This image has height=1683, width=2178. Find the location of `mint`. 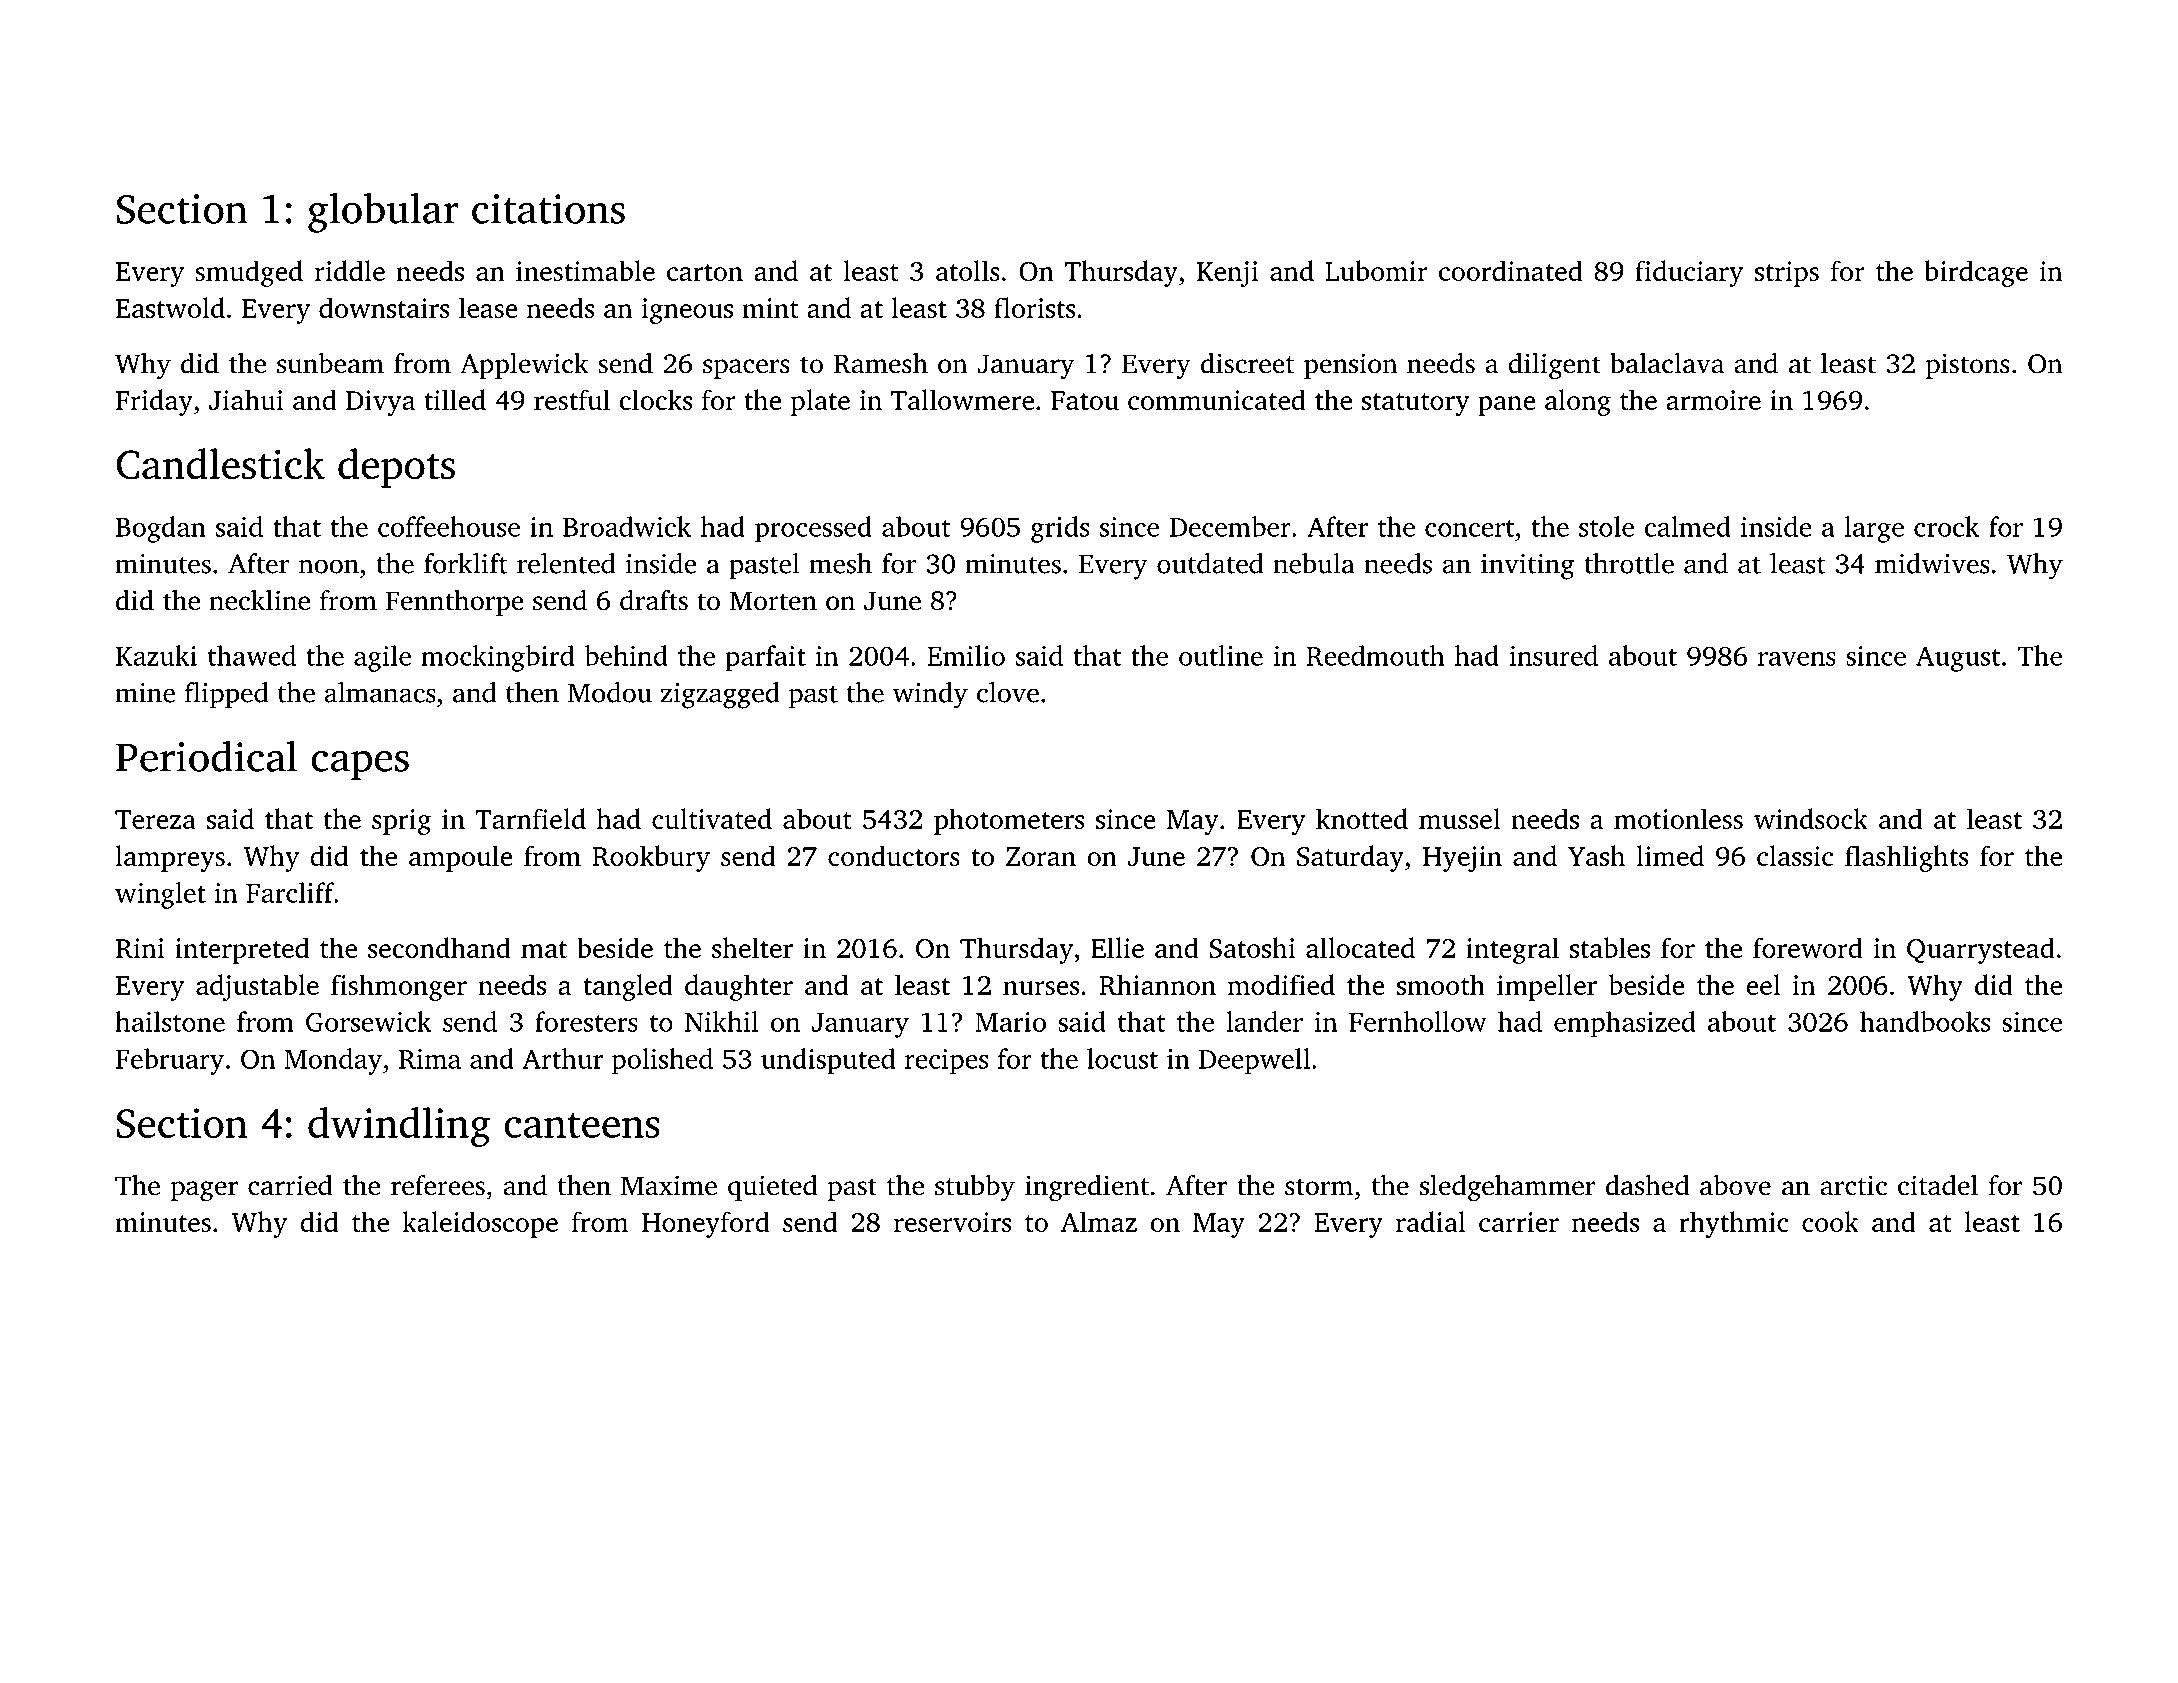

mint is located at coordinates (770, 308).
